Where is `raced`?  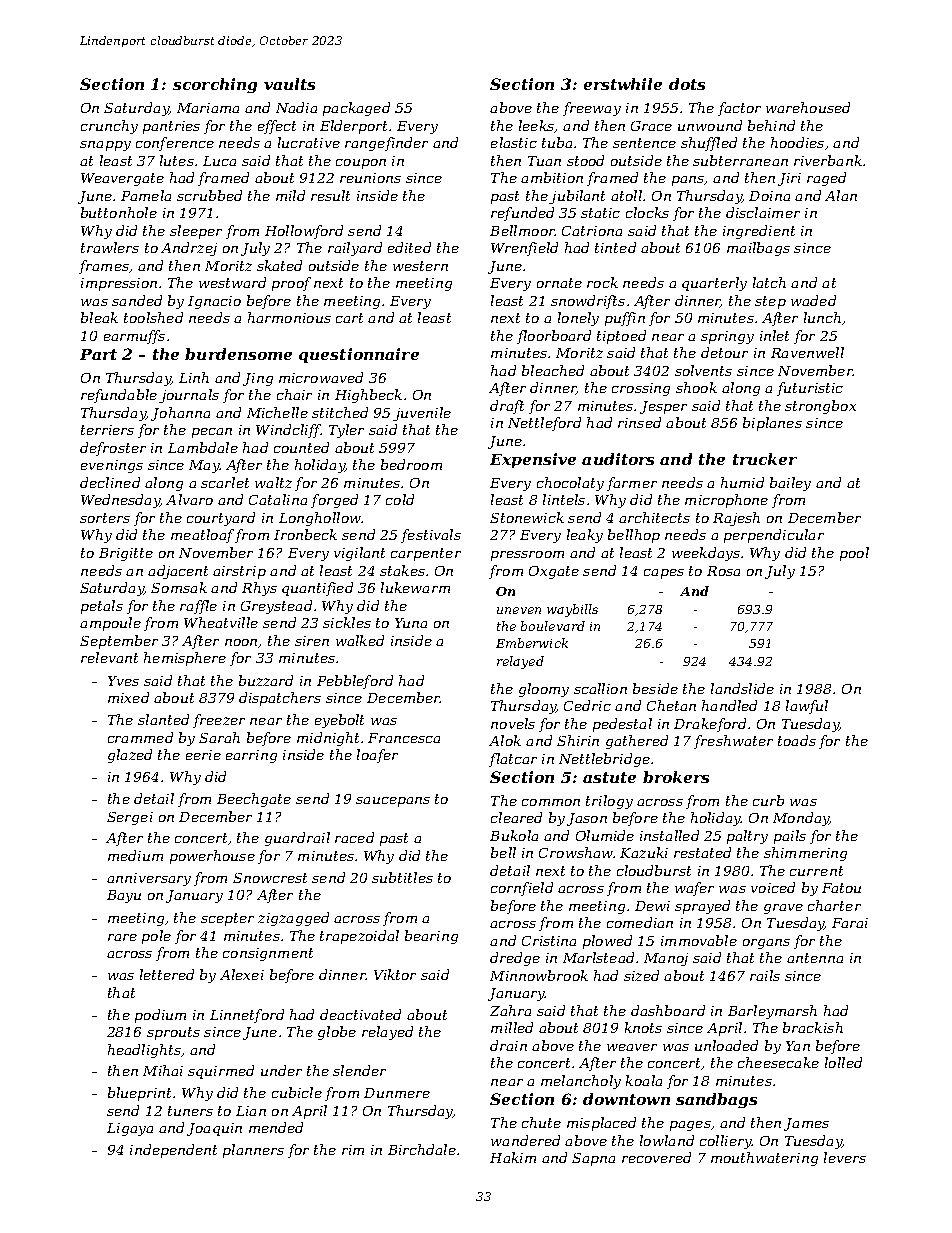
raced is located at coordinates (354, 837).
